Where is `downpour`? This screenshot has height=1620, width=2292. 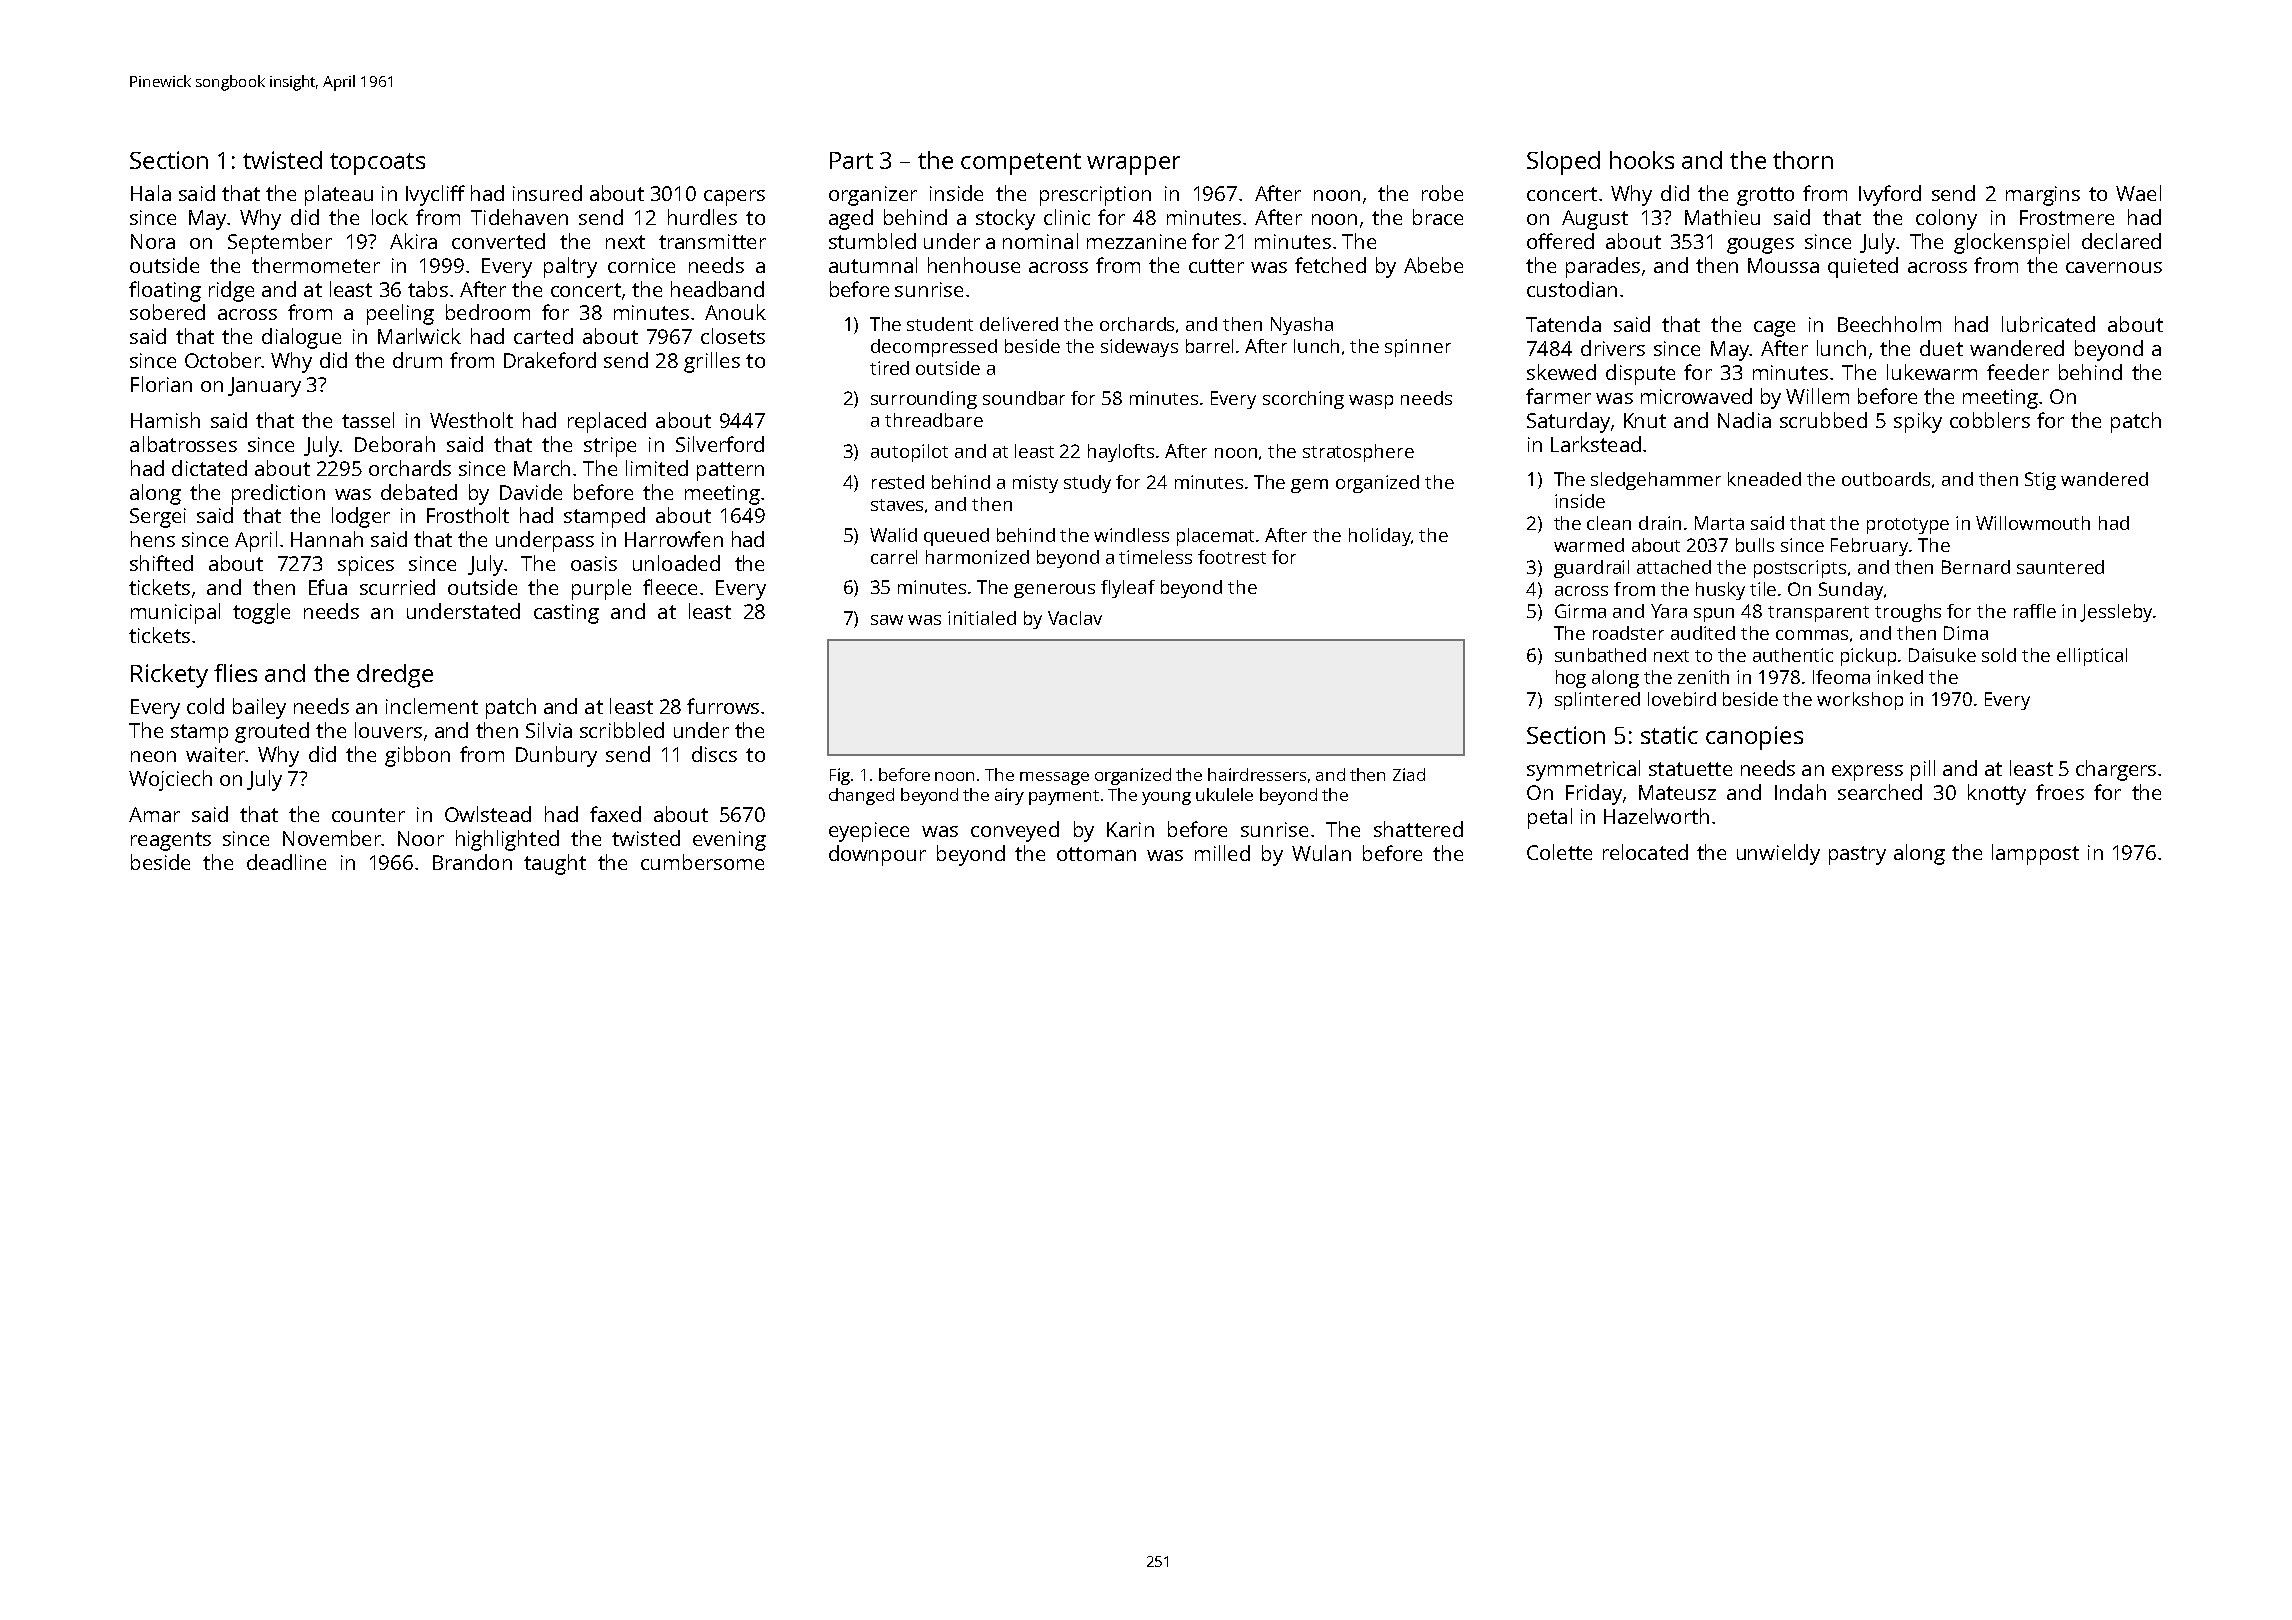
downpour is located at coordinates (877, 855).
